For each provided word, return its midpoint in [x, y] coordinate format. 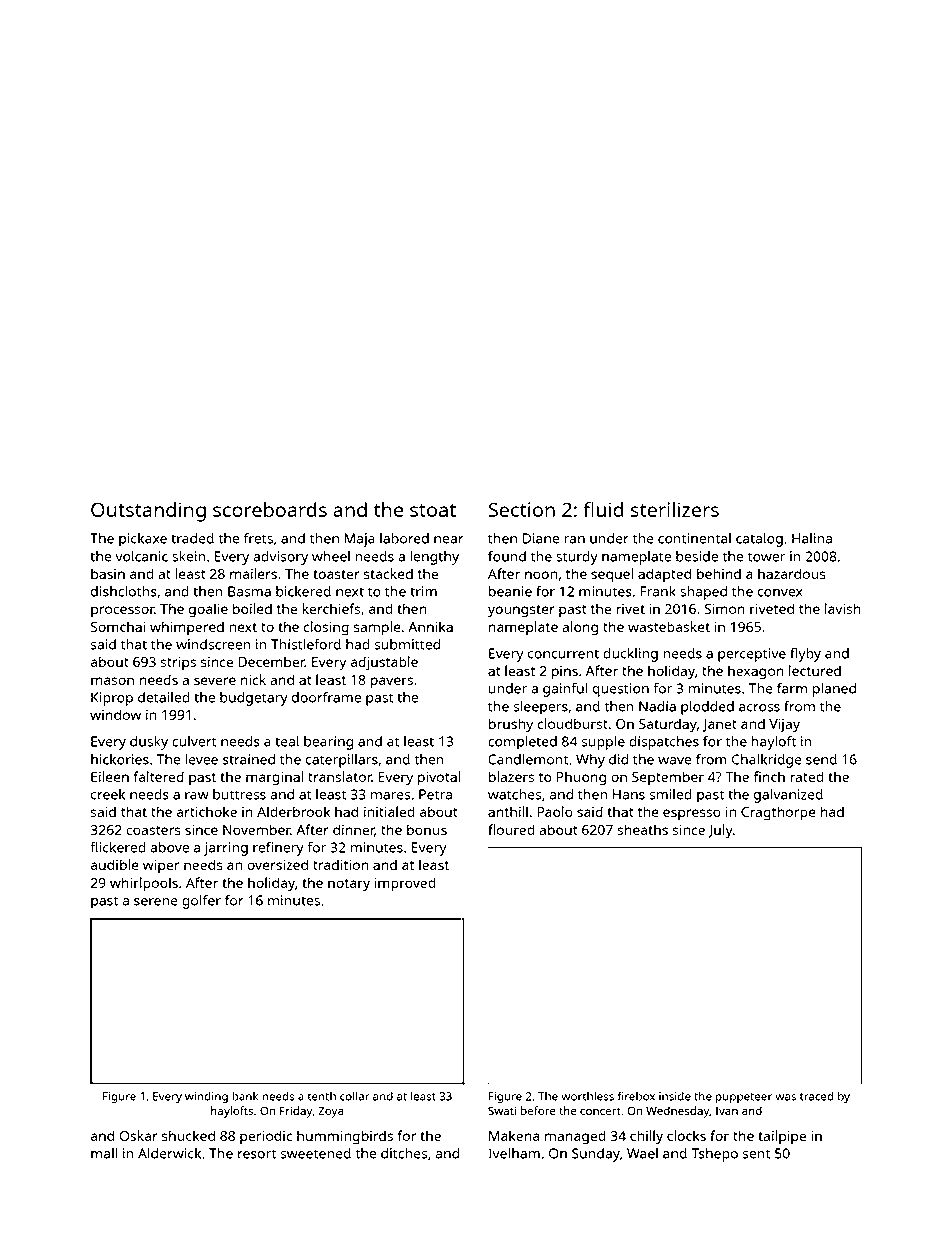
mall [104, 1153]
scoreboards [270, 509]
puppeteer [744, 1098]
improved [405, 884]
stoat [433, 510]
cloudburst [572, 723]
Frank [658, 591]
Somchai [118, 626]
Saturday [668, 725]
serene [156, 902]
